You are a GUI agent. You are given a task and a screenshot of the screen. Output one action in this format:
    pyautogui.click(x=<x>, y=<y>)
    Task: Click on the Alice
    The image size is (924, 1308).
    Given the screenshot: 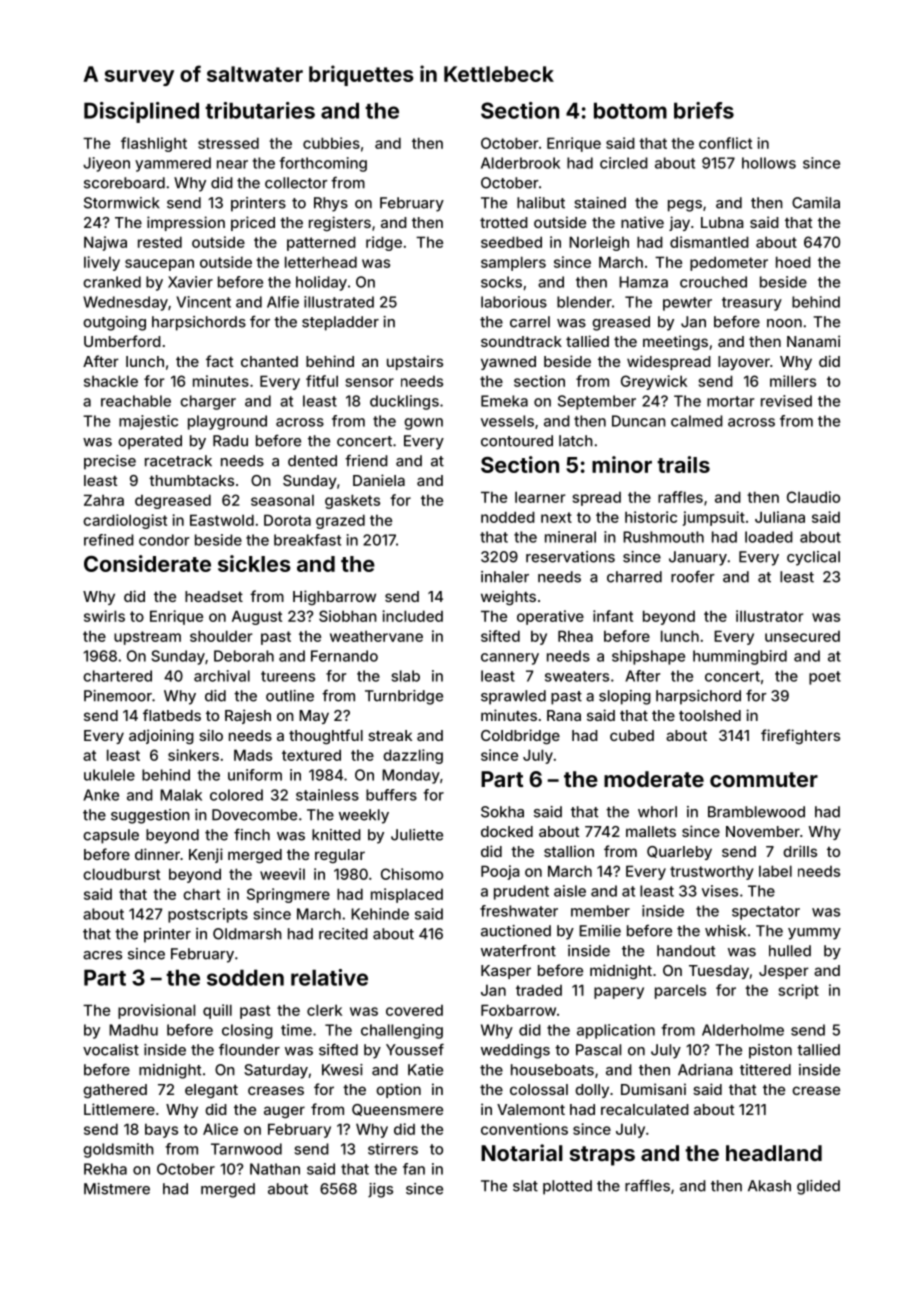 What is the action you would take?
    pyautogui.click(x=220, y=1129)
